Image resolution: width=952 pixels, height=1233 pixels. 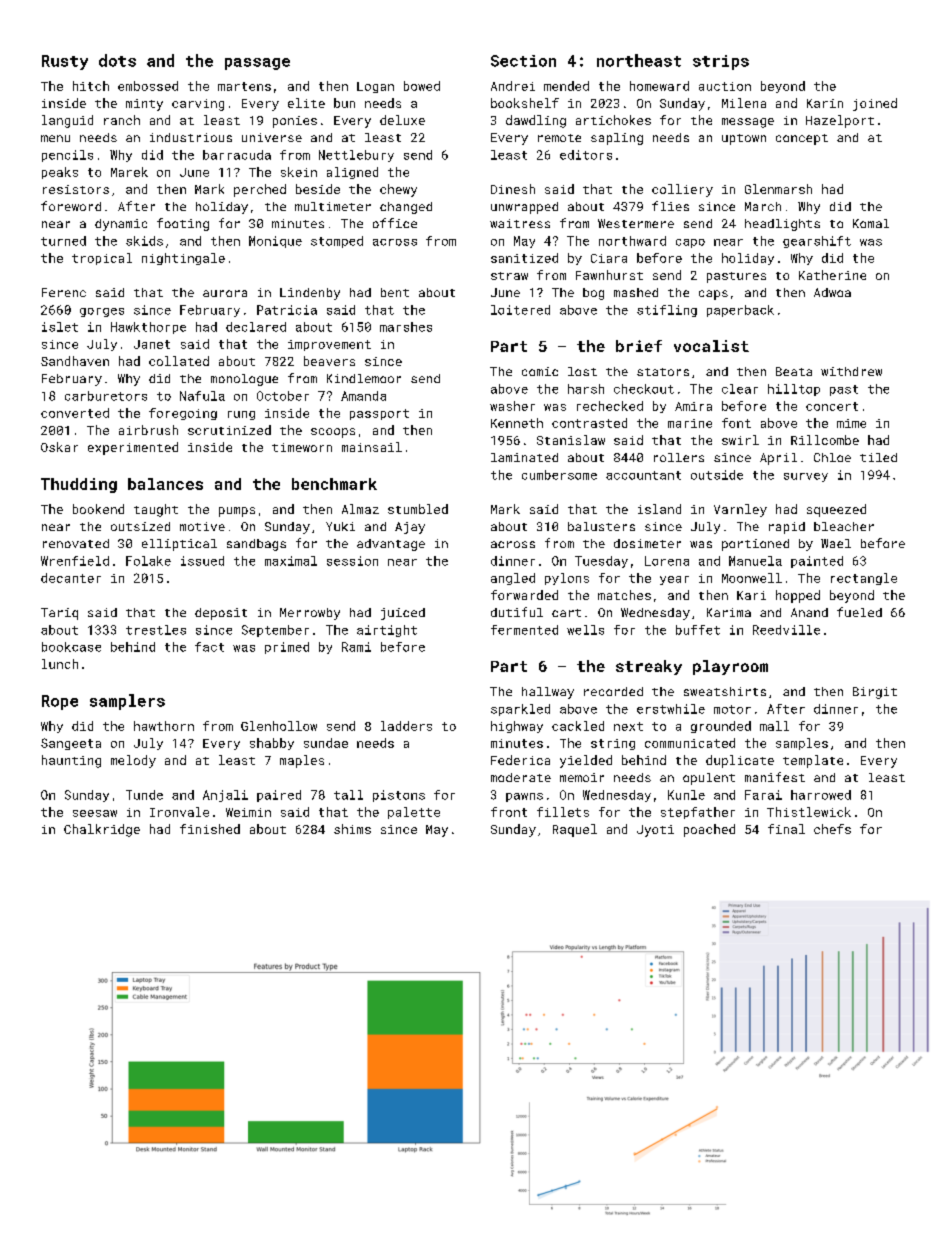 I want to click on pylons, so click(x=567, y=579).
